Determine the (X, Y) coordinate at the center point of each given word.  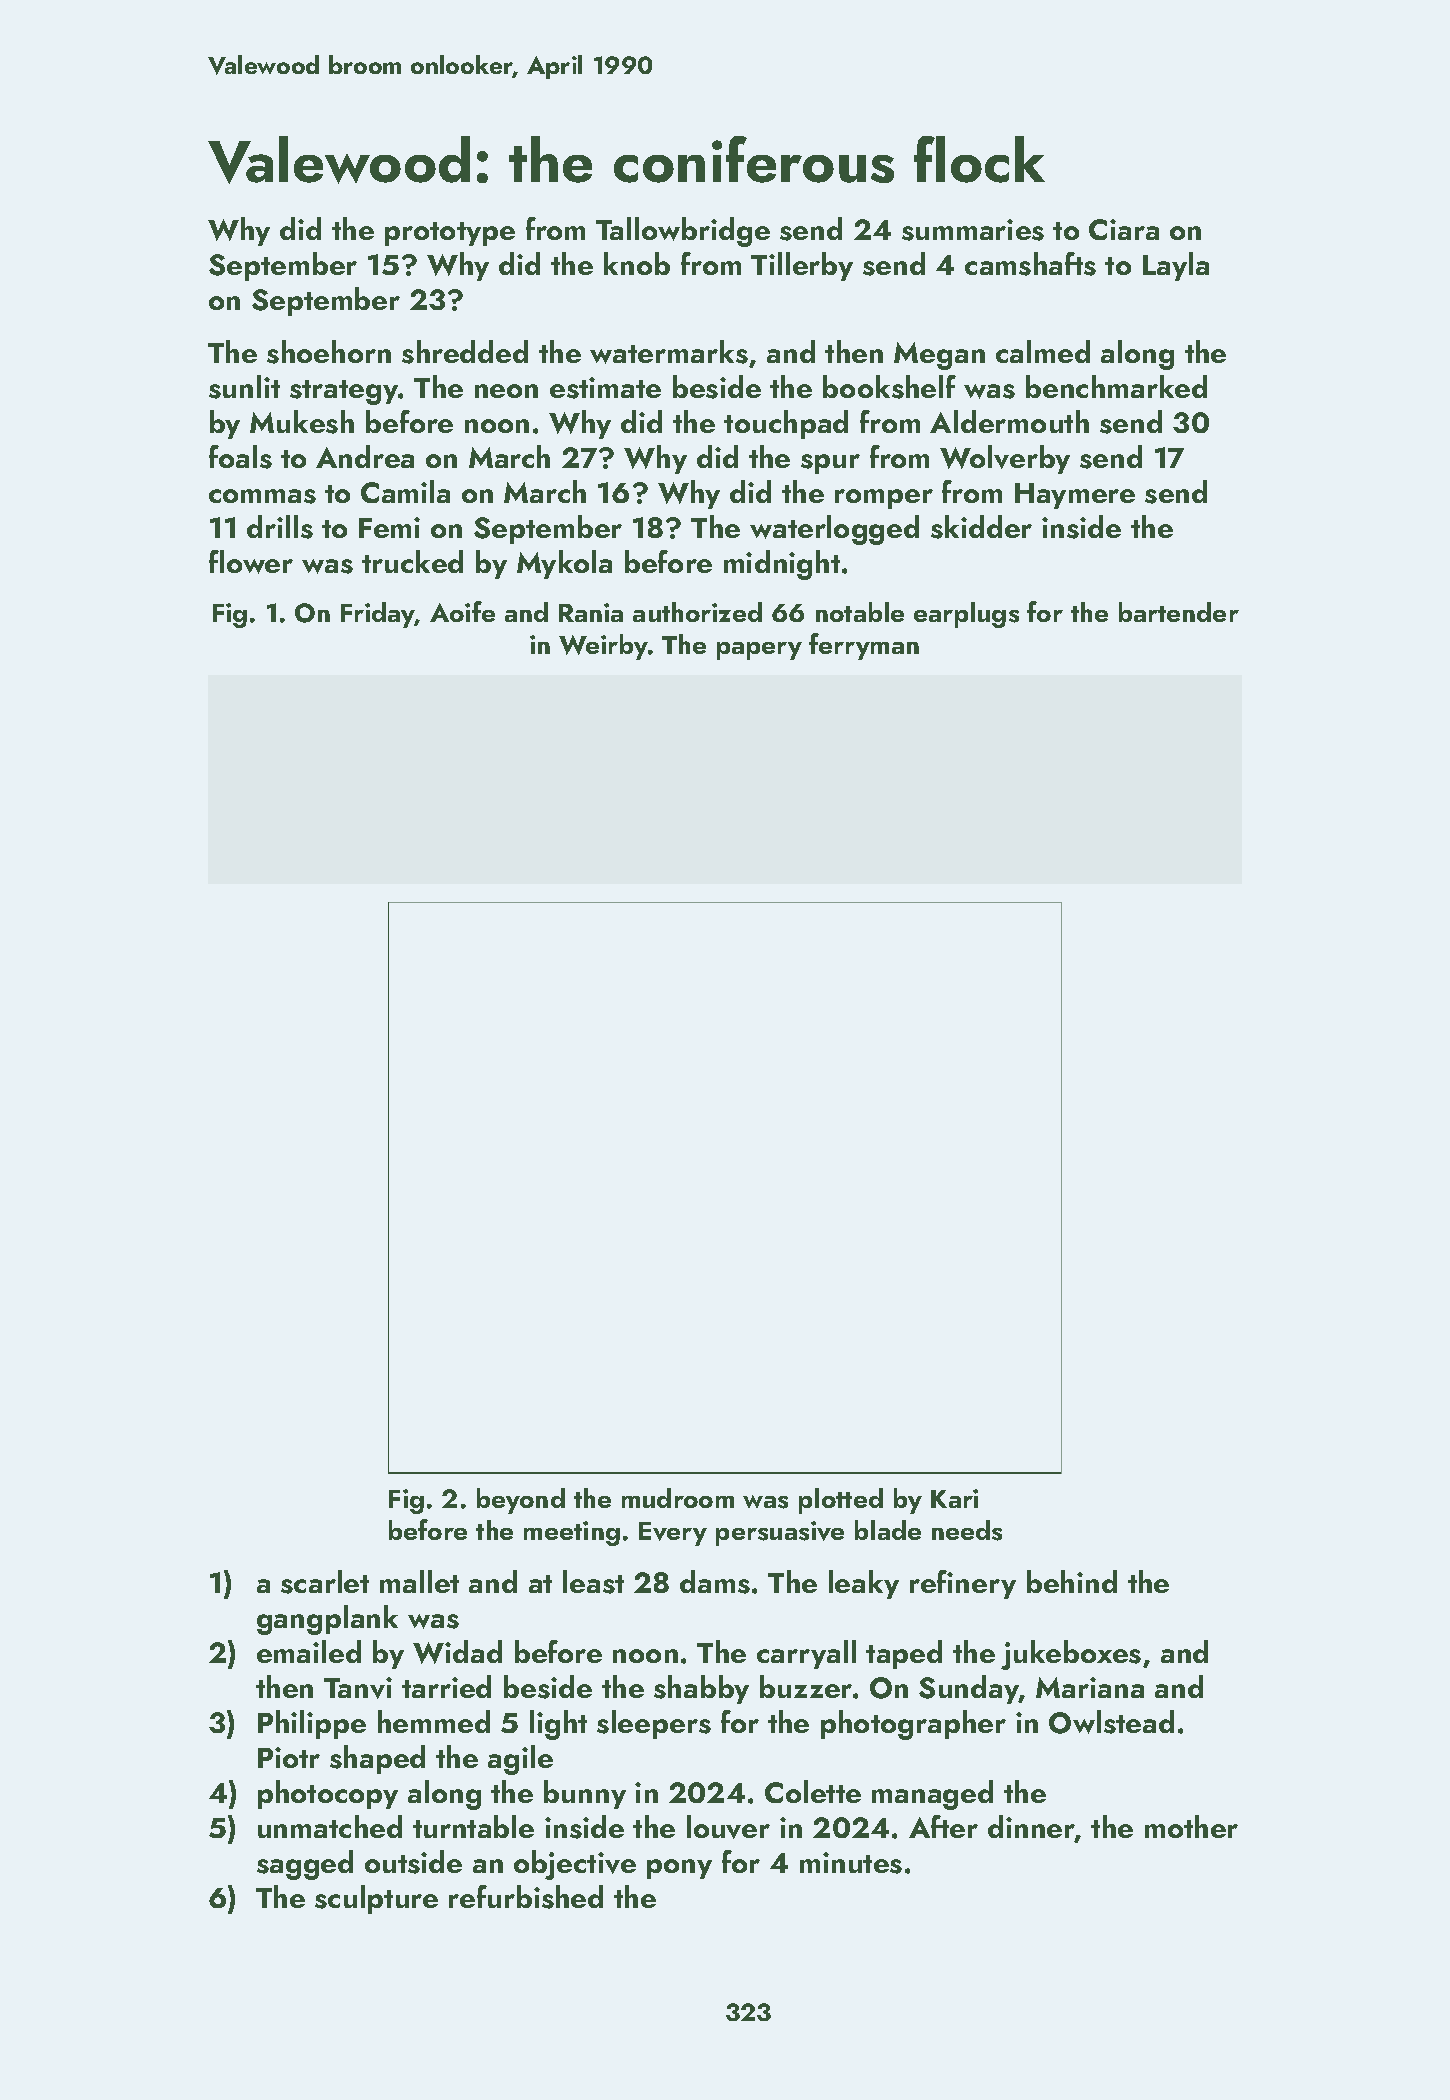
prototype (450, 234)
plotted (841, 1501)
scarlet (325, 1582)
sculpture (376, 1899)
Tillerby (802, 266)
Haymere (1075, 496)
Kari (954, 1498)
